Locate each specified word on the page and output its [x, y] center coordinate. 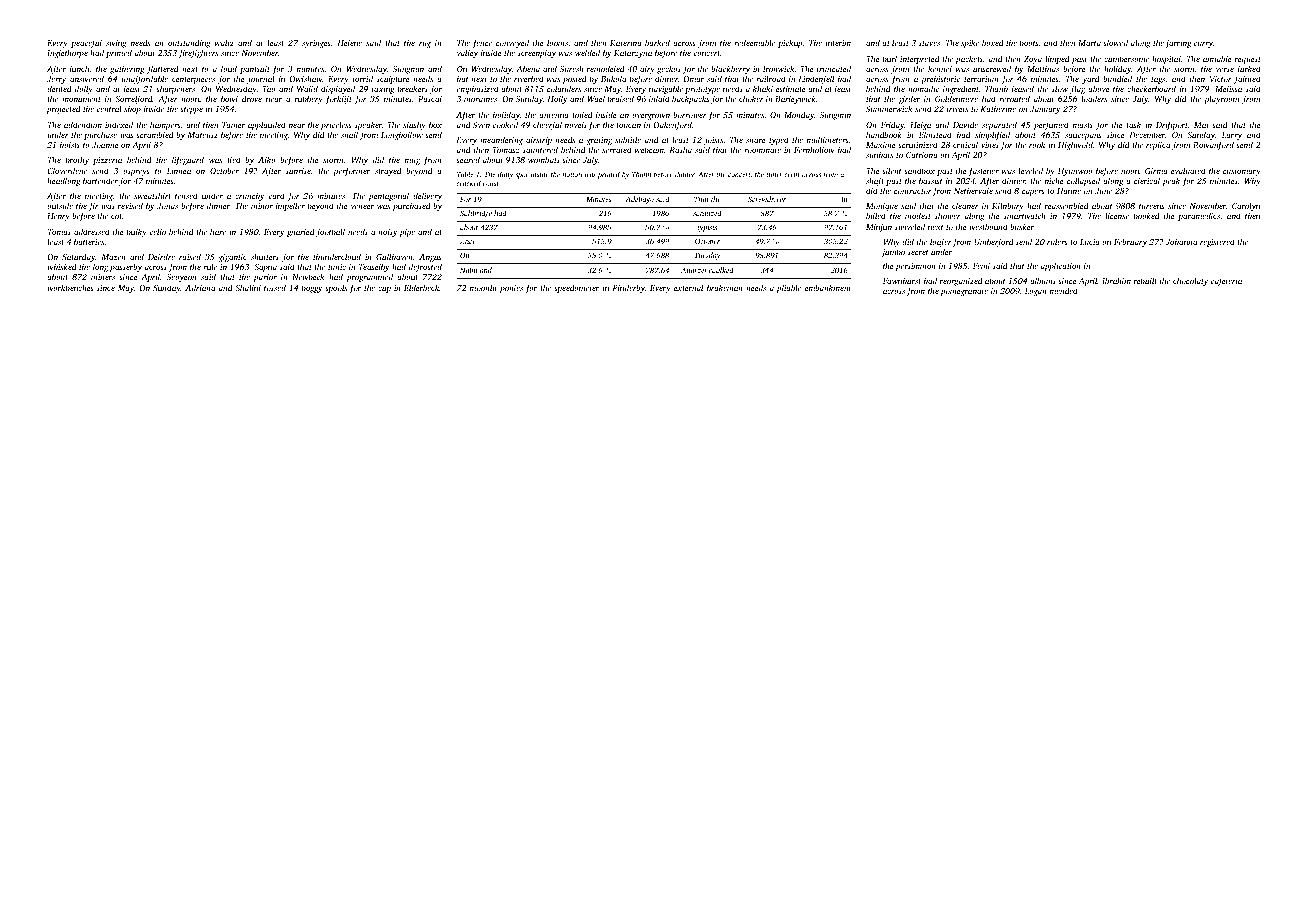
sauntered [540, 149]
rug [425, 44]
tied [234, 159]
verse [1225, 69]
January [1045, 110]
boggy [312, 288]
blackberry [730, 69]
